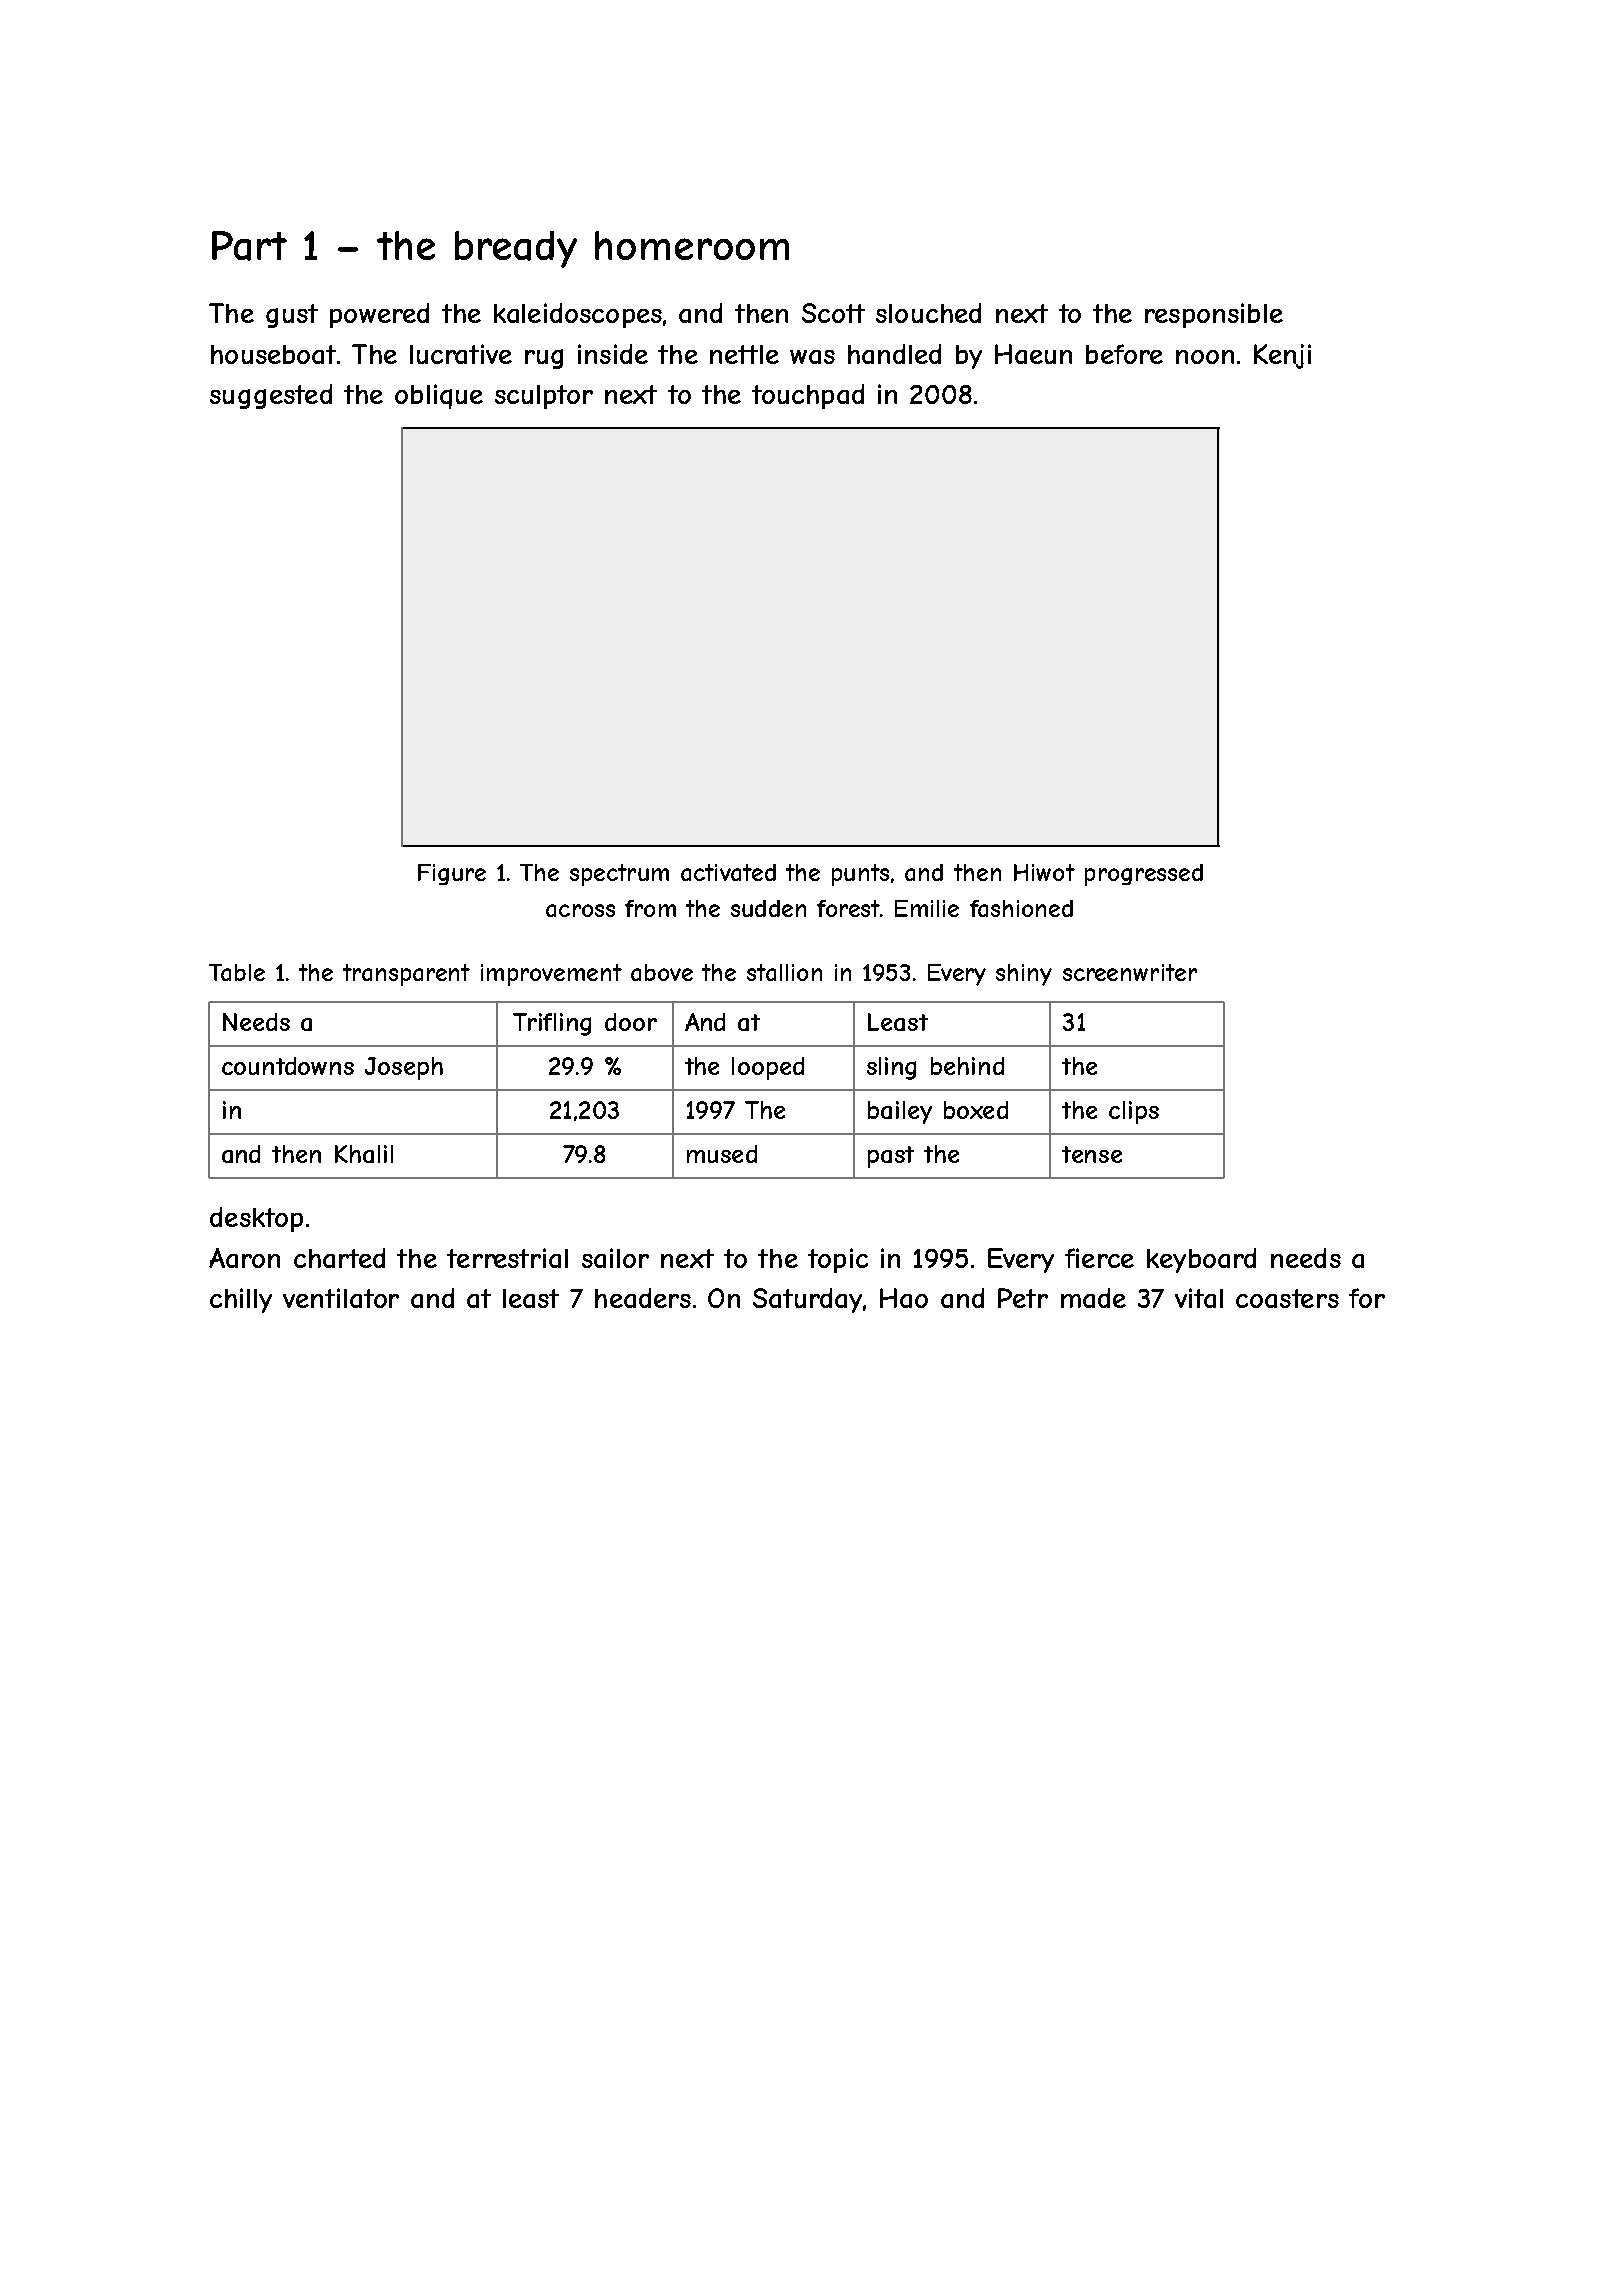 The image size is (1620, 2292). I want to click on homeroom, so click(692, 245).
